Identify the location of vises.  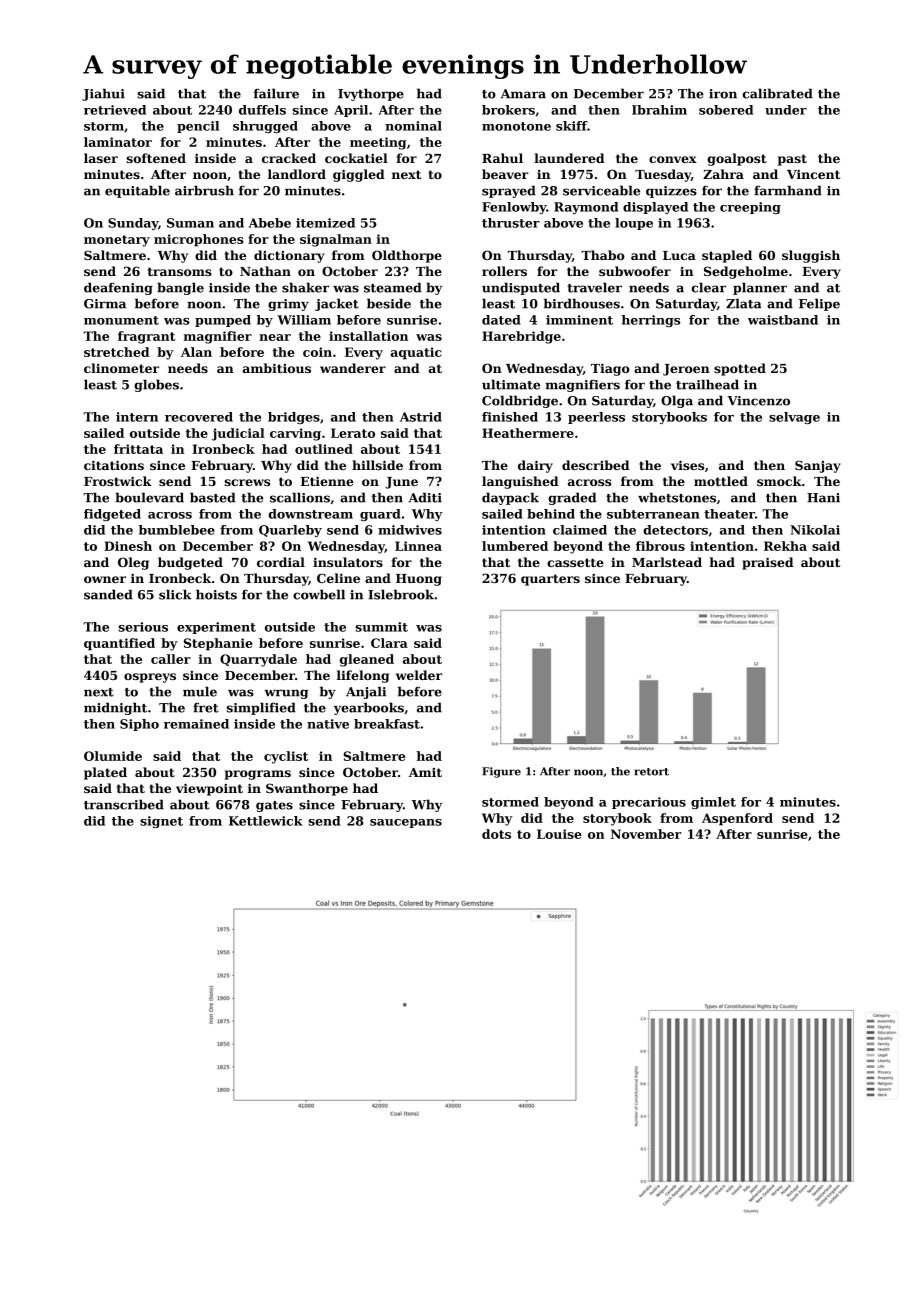
(687, 465).
